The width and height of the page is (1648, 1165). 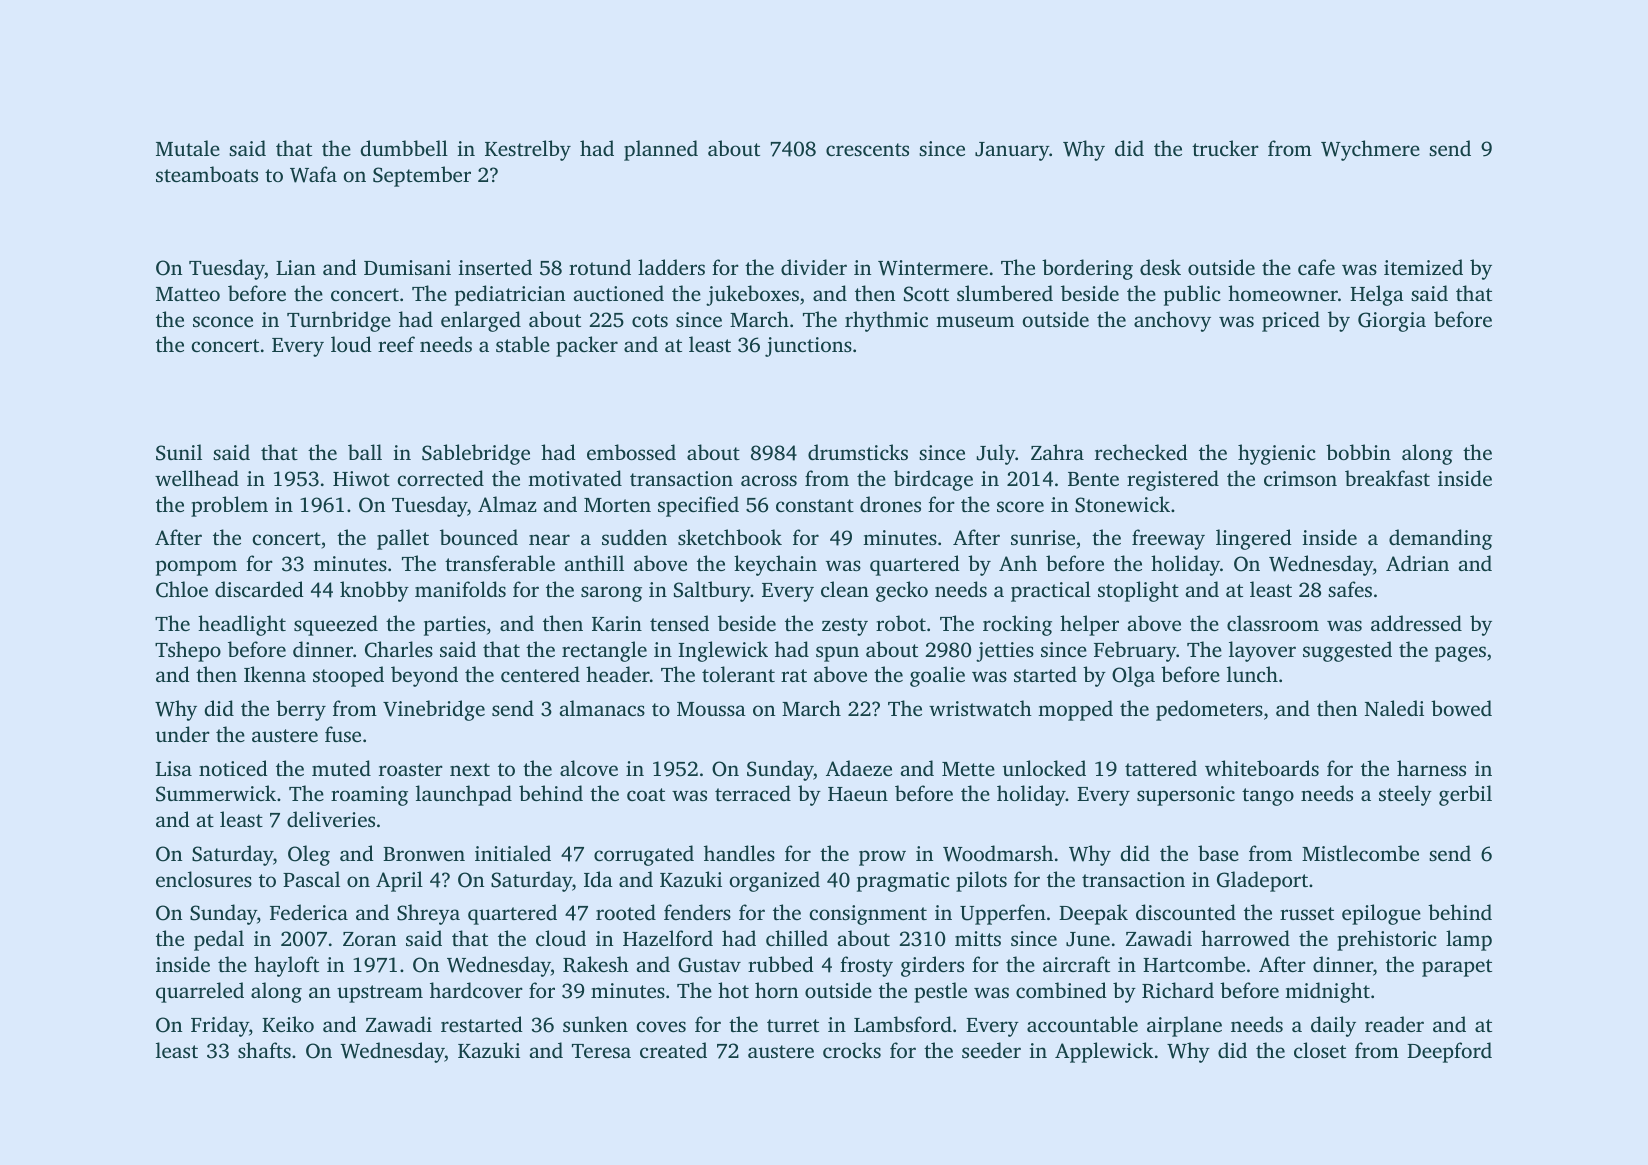 What do you see at coordinates (975, 321) in the page?
I see `museum` at bounding box center [975, 321].
